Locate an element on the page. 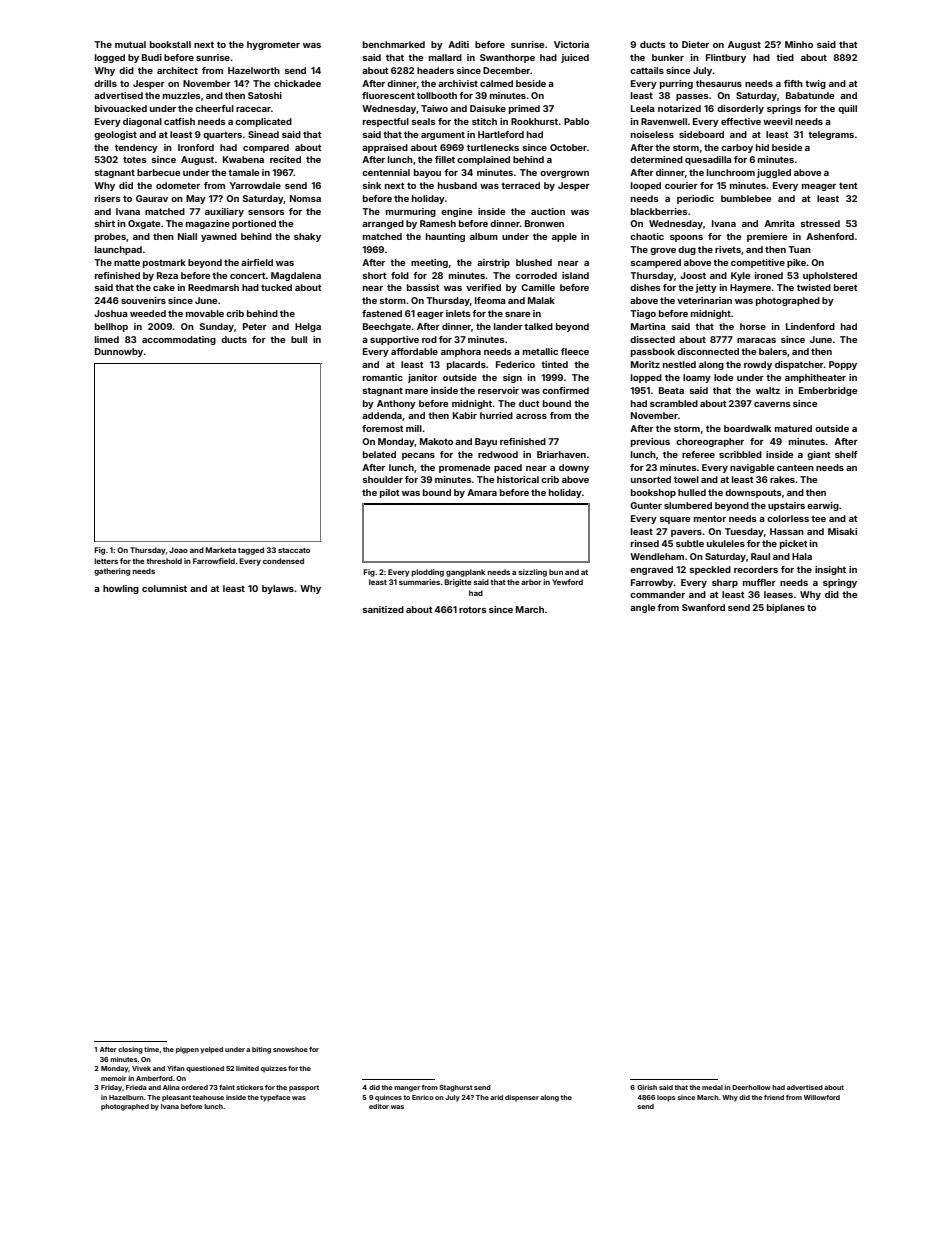 This image has width=952, height=1233. bookstall is located at coordinates (170, 44).
